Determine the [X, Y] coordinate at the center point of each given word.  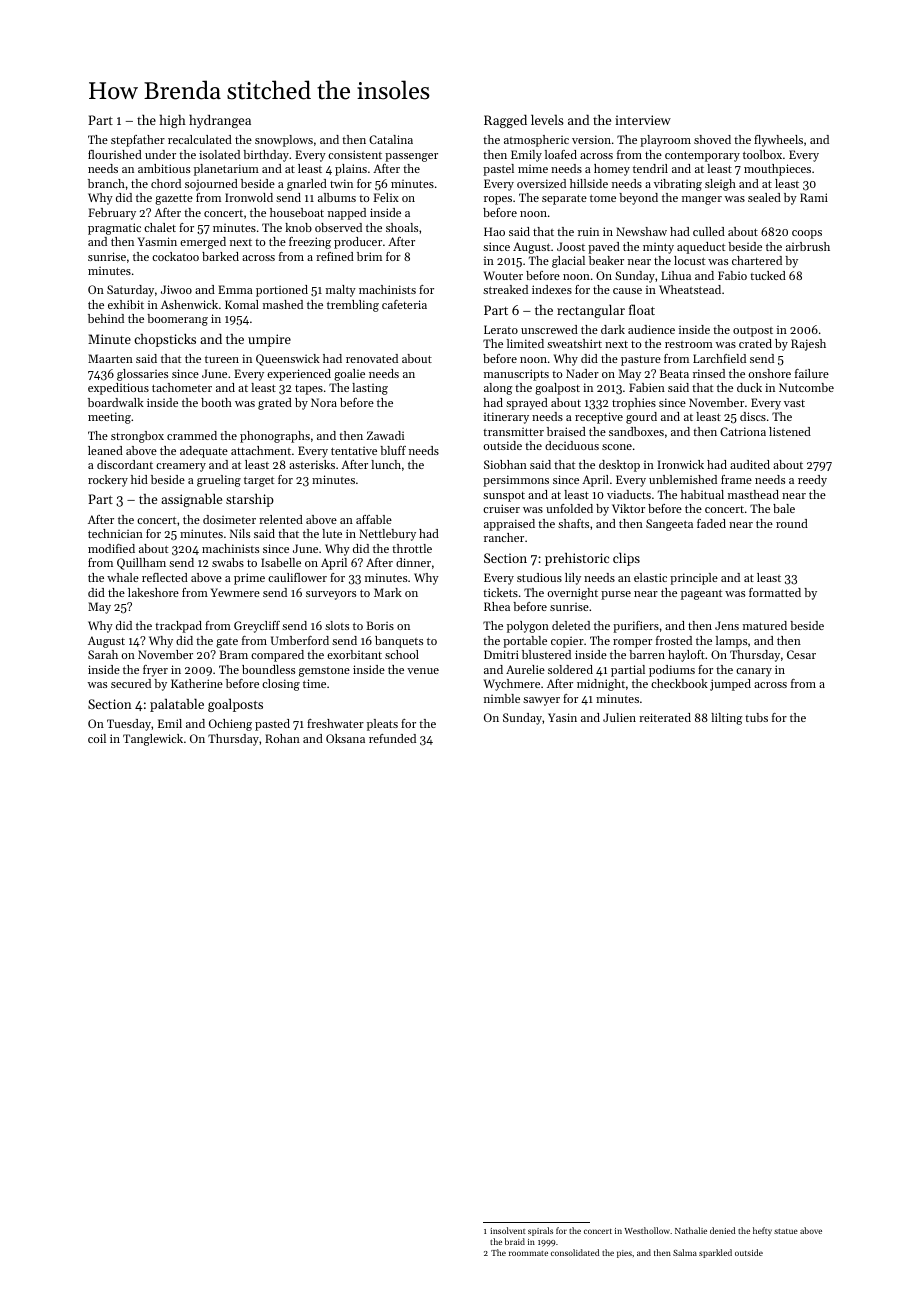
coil [97, 738]
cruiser [501, 508]
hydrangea [220, 121]
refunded [392, 738]
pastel [498, 170]
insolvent [507, 1230]
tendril [650, 168]
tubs [756, 717]
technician [115, 533]
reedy [812, 481]
